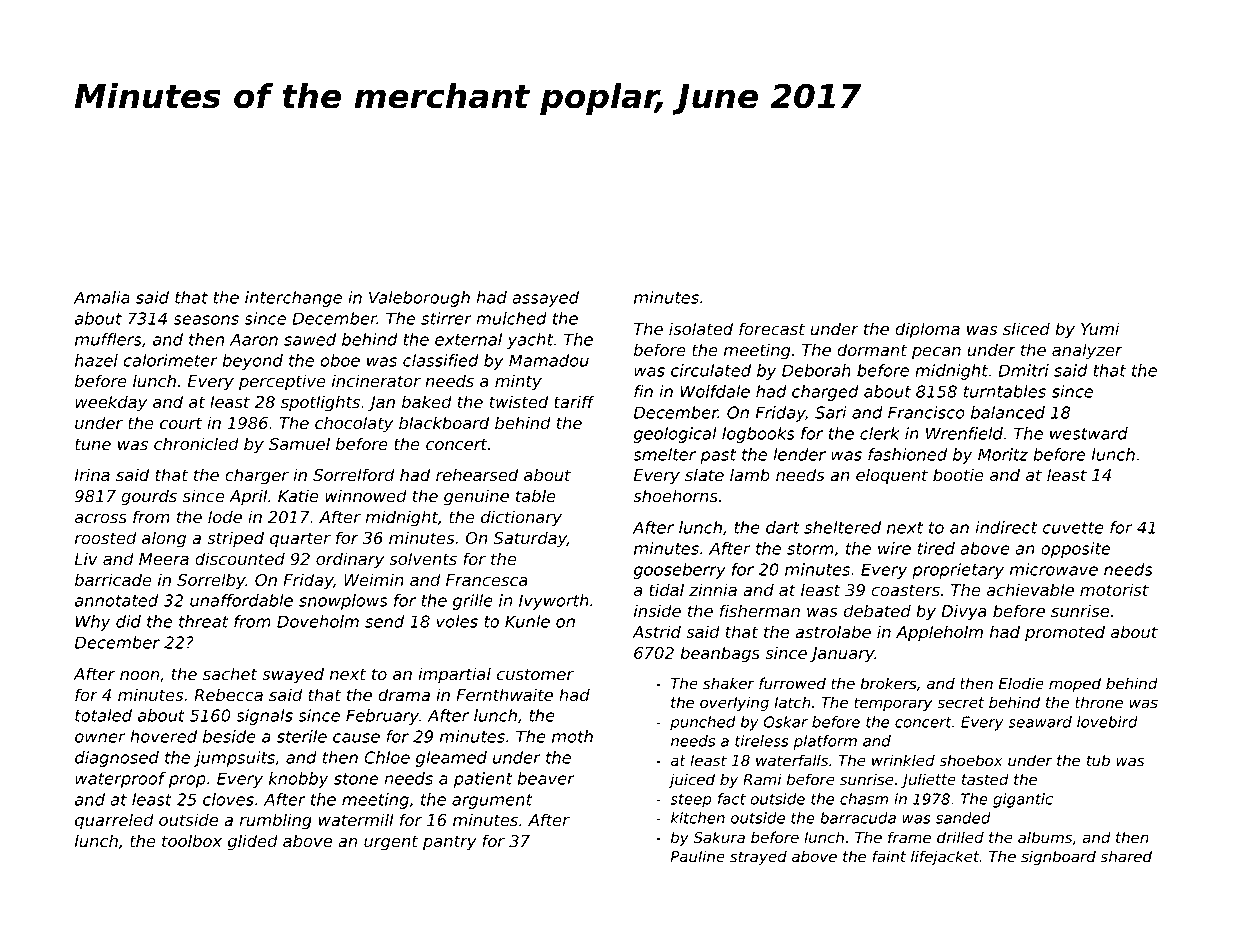 The width and height of the screenshot is (1233, 952). Describe the element at coordinates (1100, 328) in the screenshot. I see `Yumi` at that location.
